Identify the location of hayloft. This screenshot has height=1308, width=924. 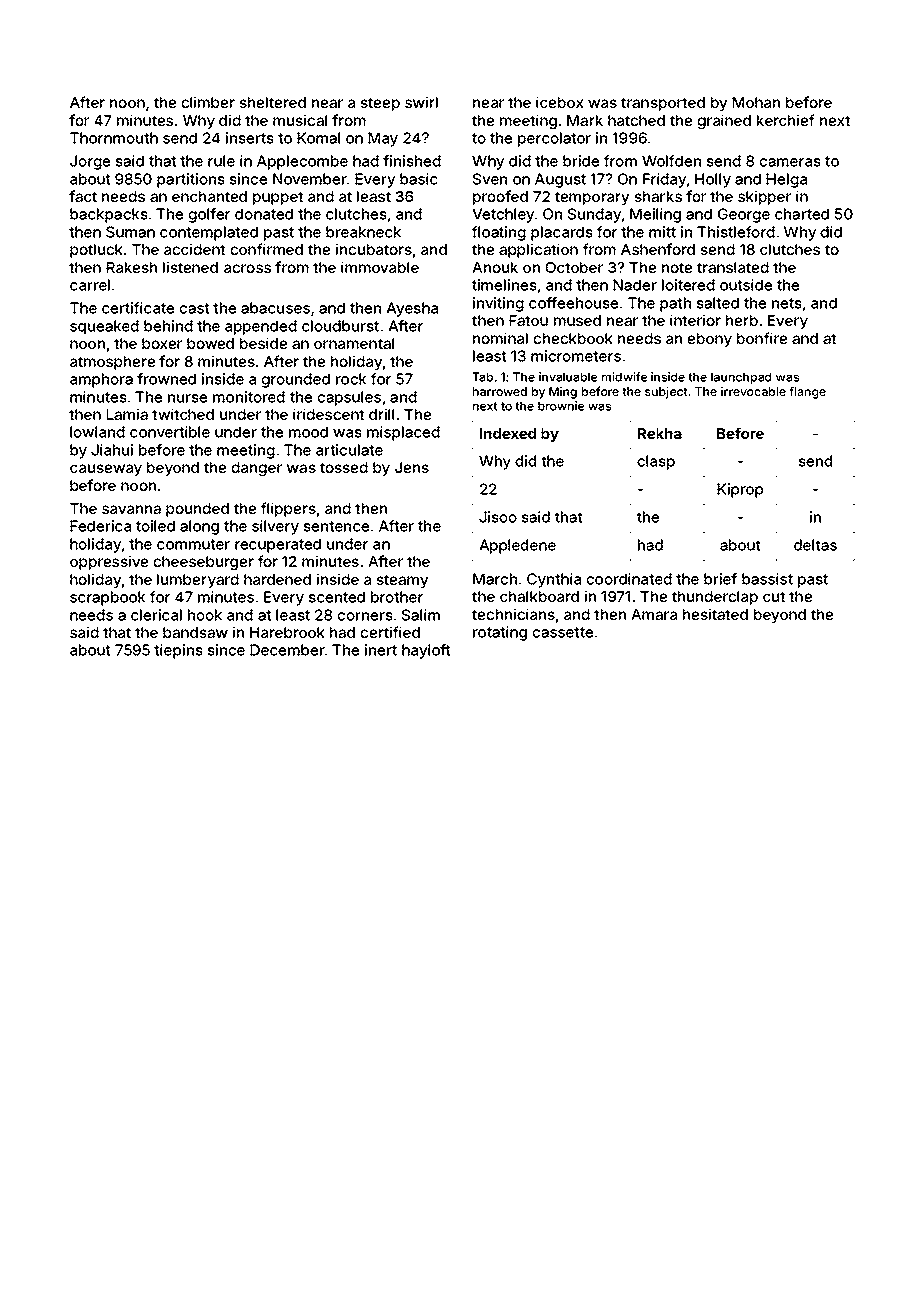
(426, 651).
